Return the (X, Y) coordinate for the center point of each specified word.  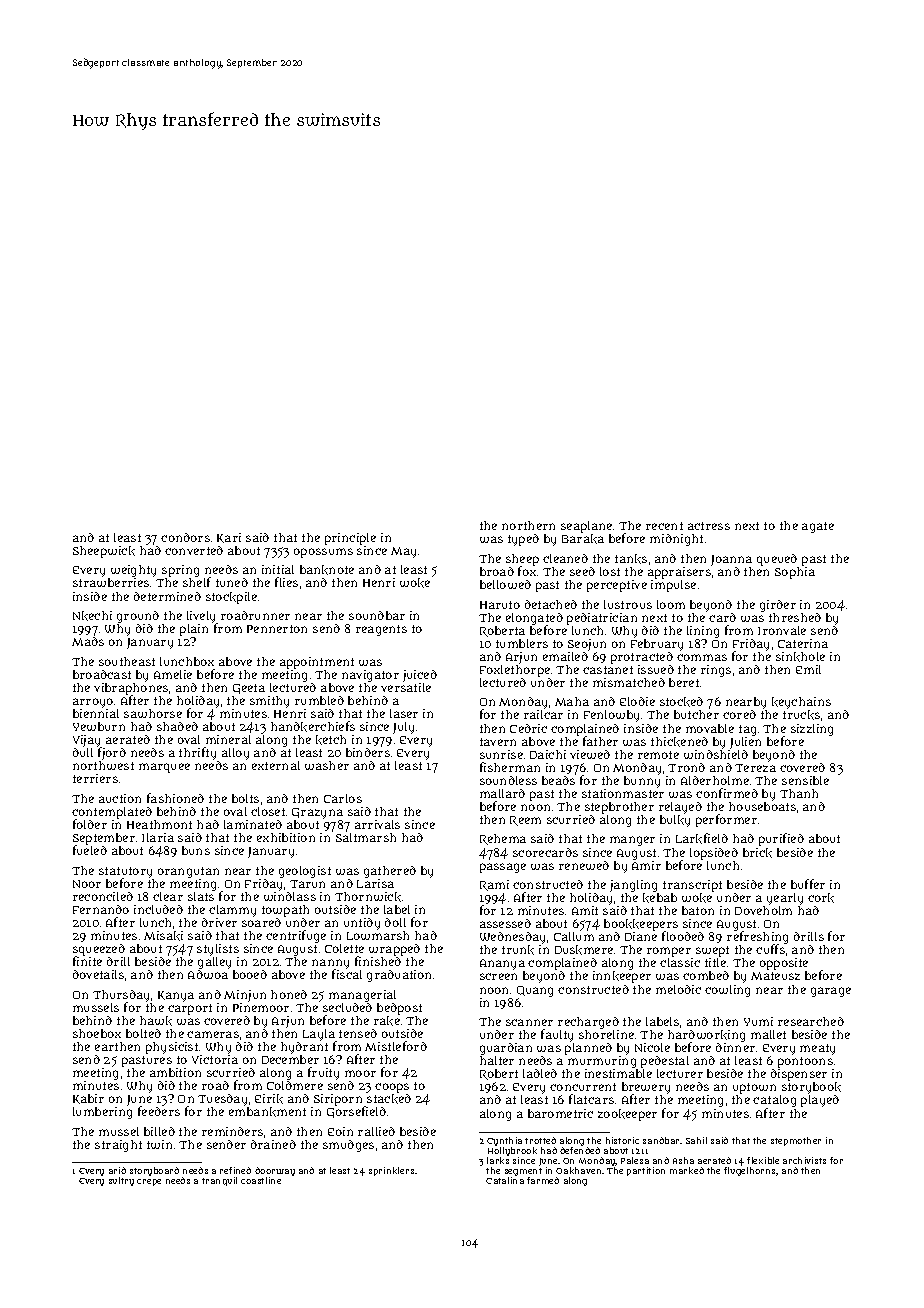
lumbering (102, 1113)
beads (558, 780)
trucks (801, 715)
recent (664, 526)
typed (523, 540)
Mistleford (396, 1046)
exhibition (286, 837)
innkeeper (622, 977)
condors (185, 537)
